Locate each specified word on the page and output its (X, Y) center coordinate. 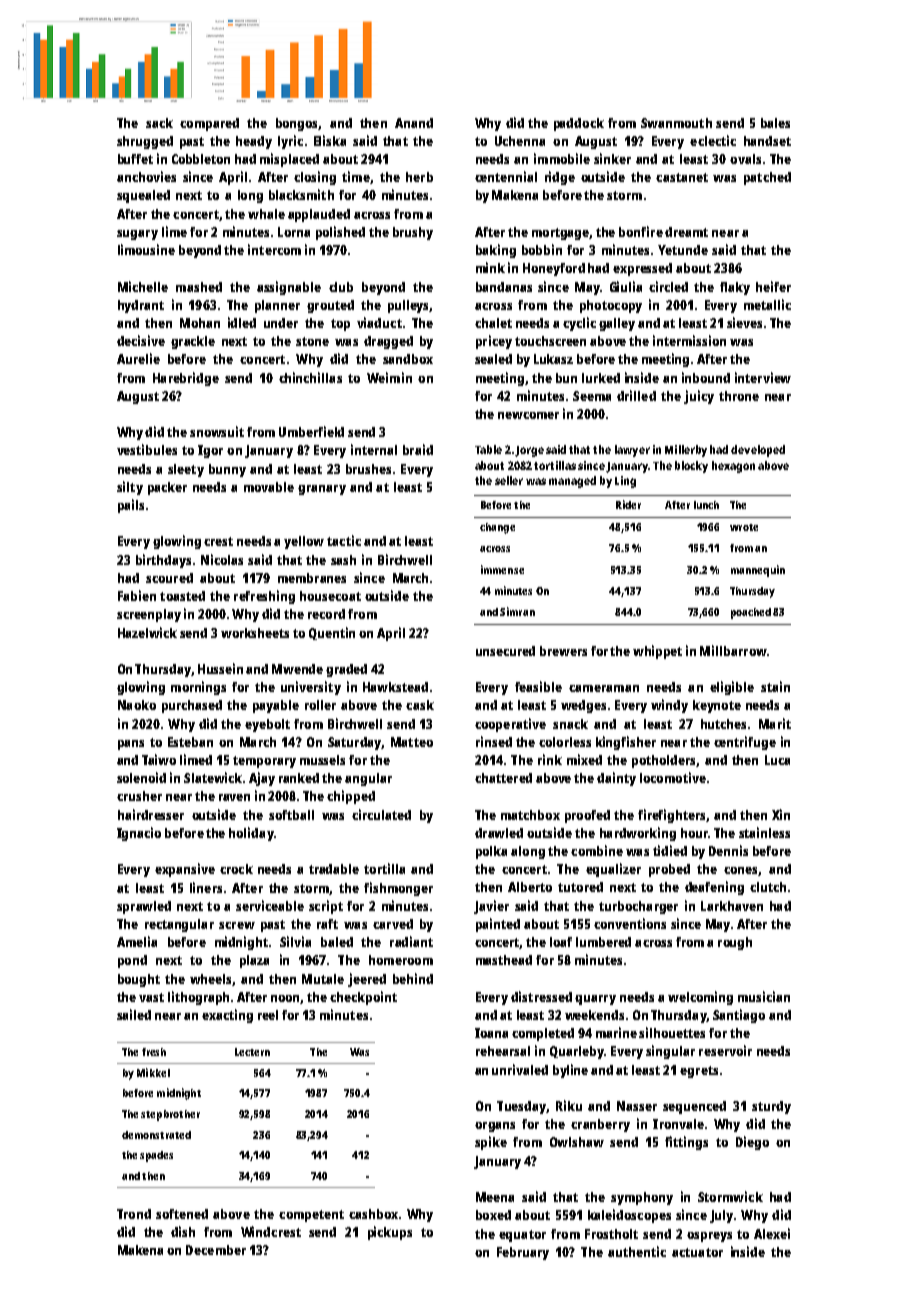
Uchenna (520, 141)
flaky (735, 288)
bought (139, 980)
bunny (227, 470)
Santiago (739, 1016)
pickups (390, 1233)
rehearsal (503, 1051)
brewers (563, 651)
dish (183, 1231)
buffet (135, 159)
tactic (344, 540)
